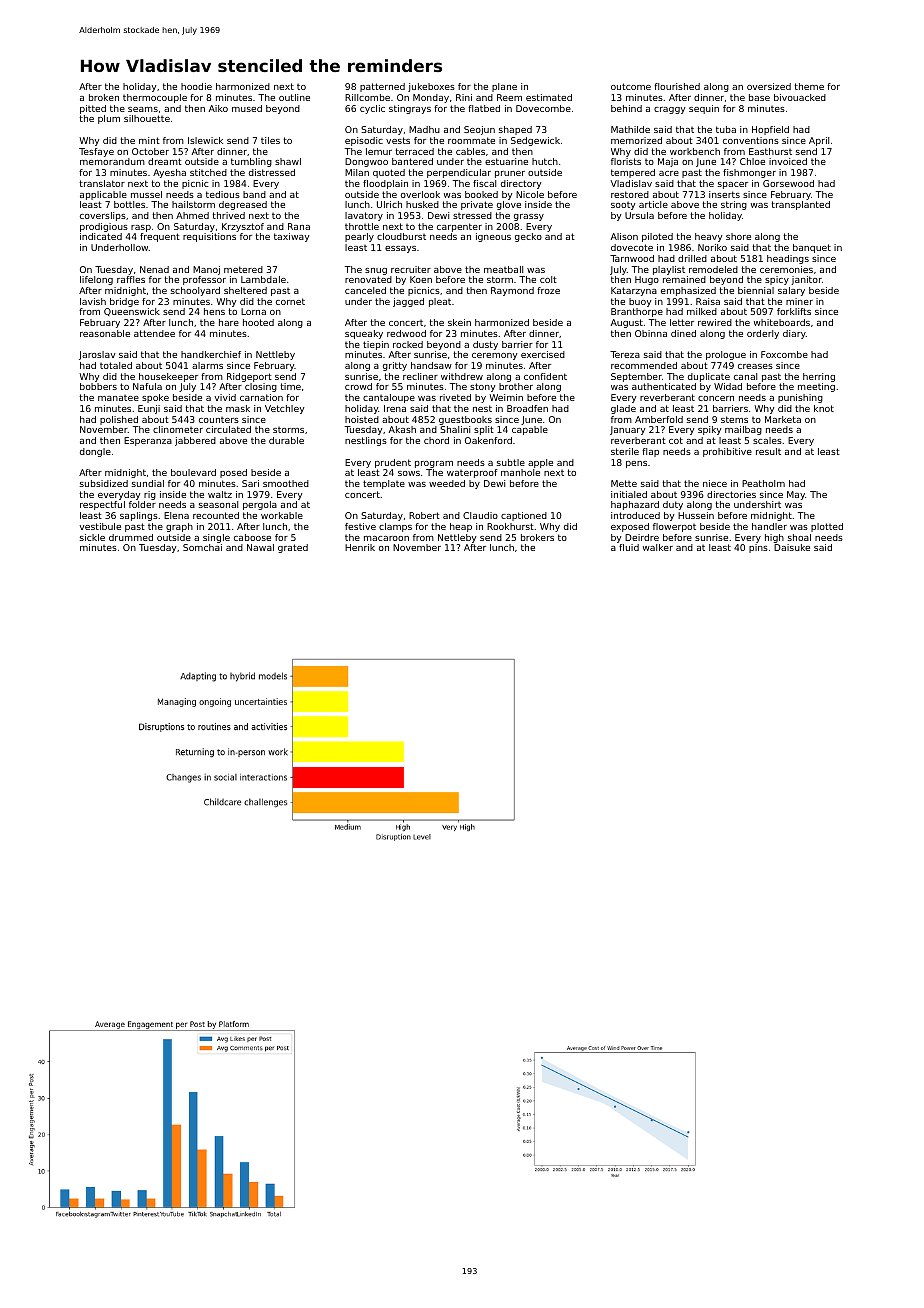  Describe the element at coordinates (488, 440) in the screenshot. I see `Oakenford` at that location.
